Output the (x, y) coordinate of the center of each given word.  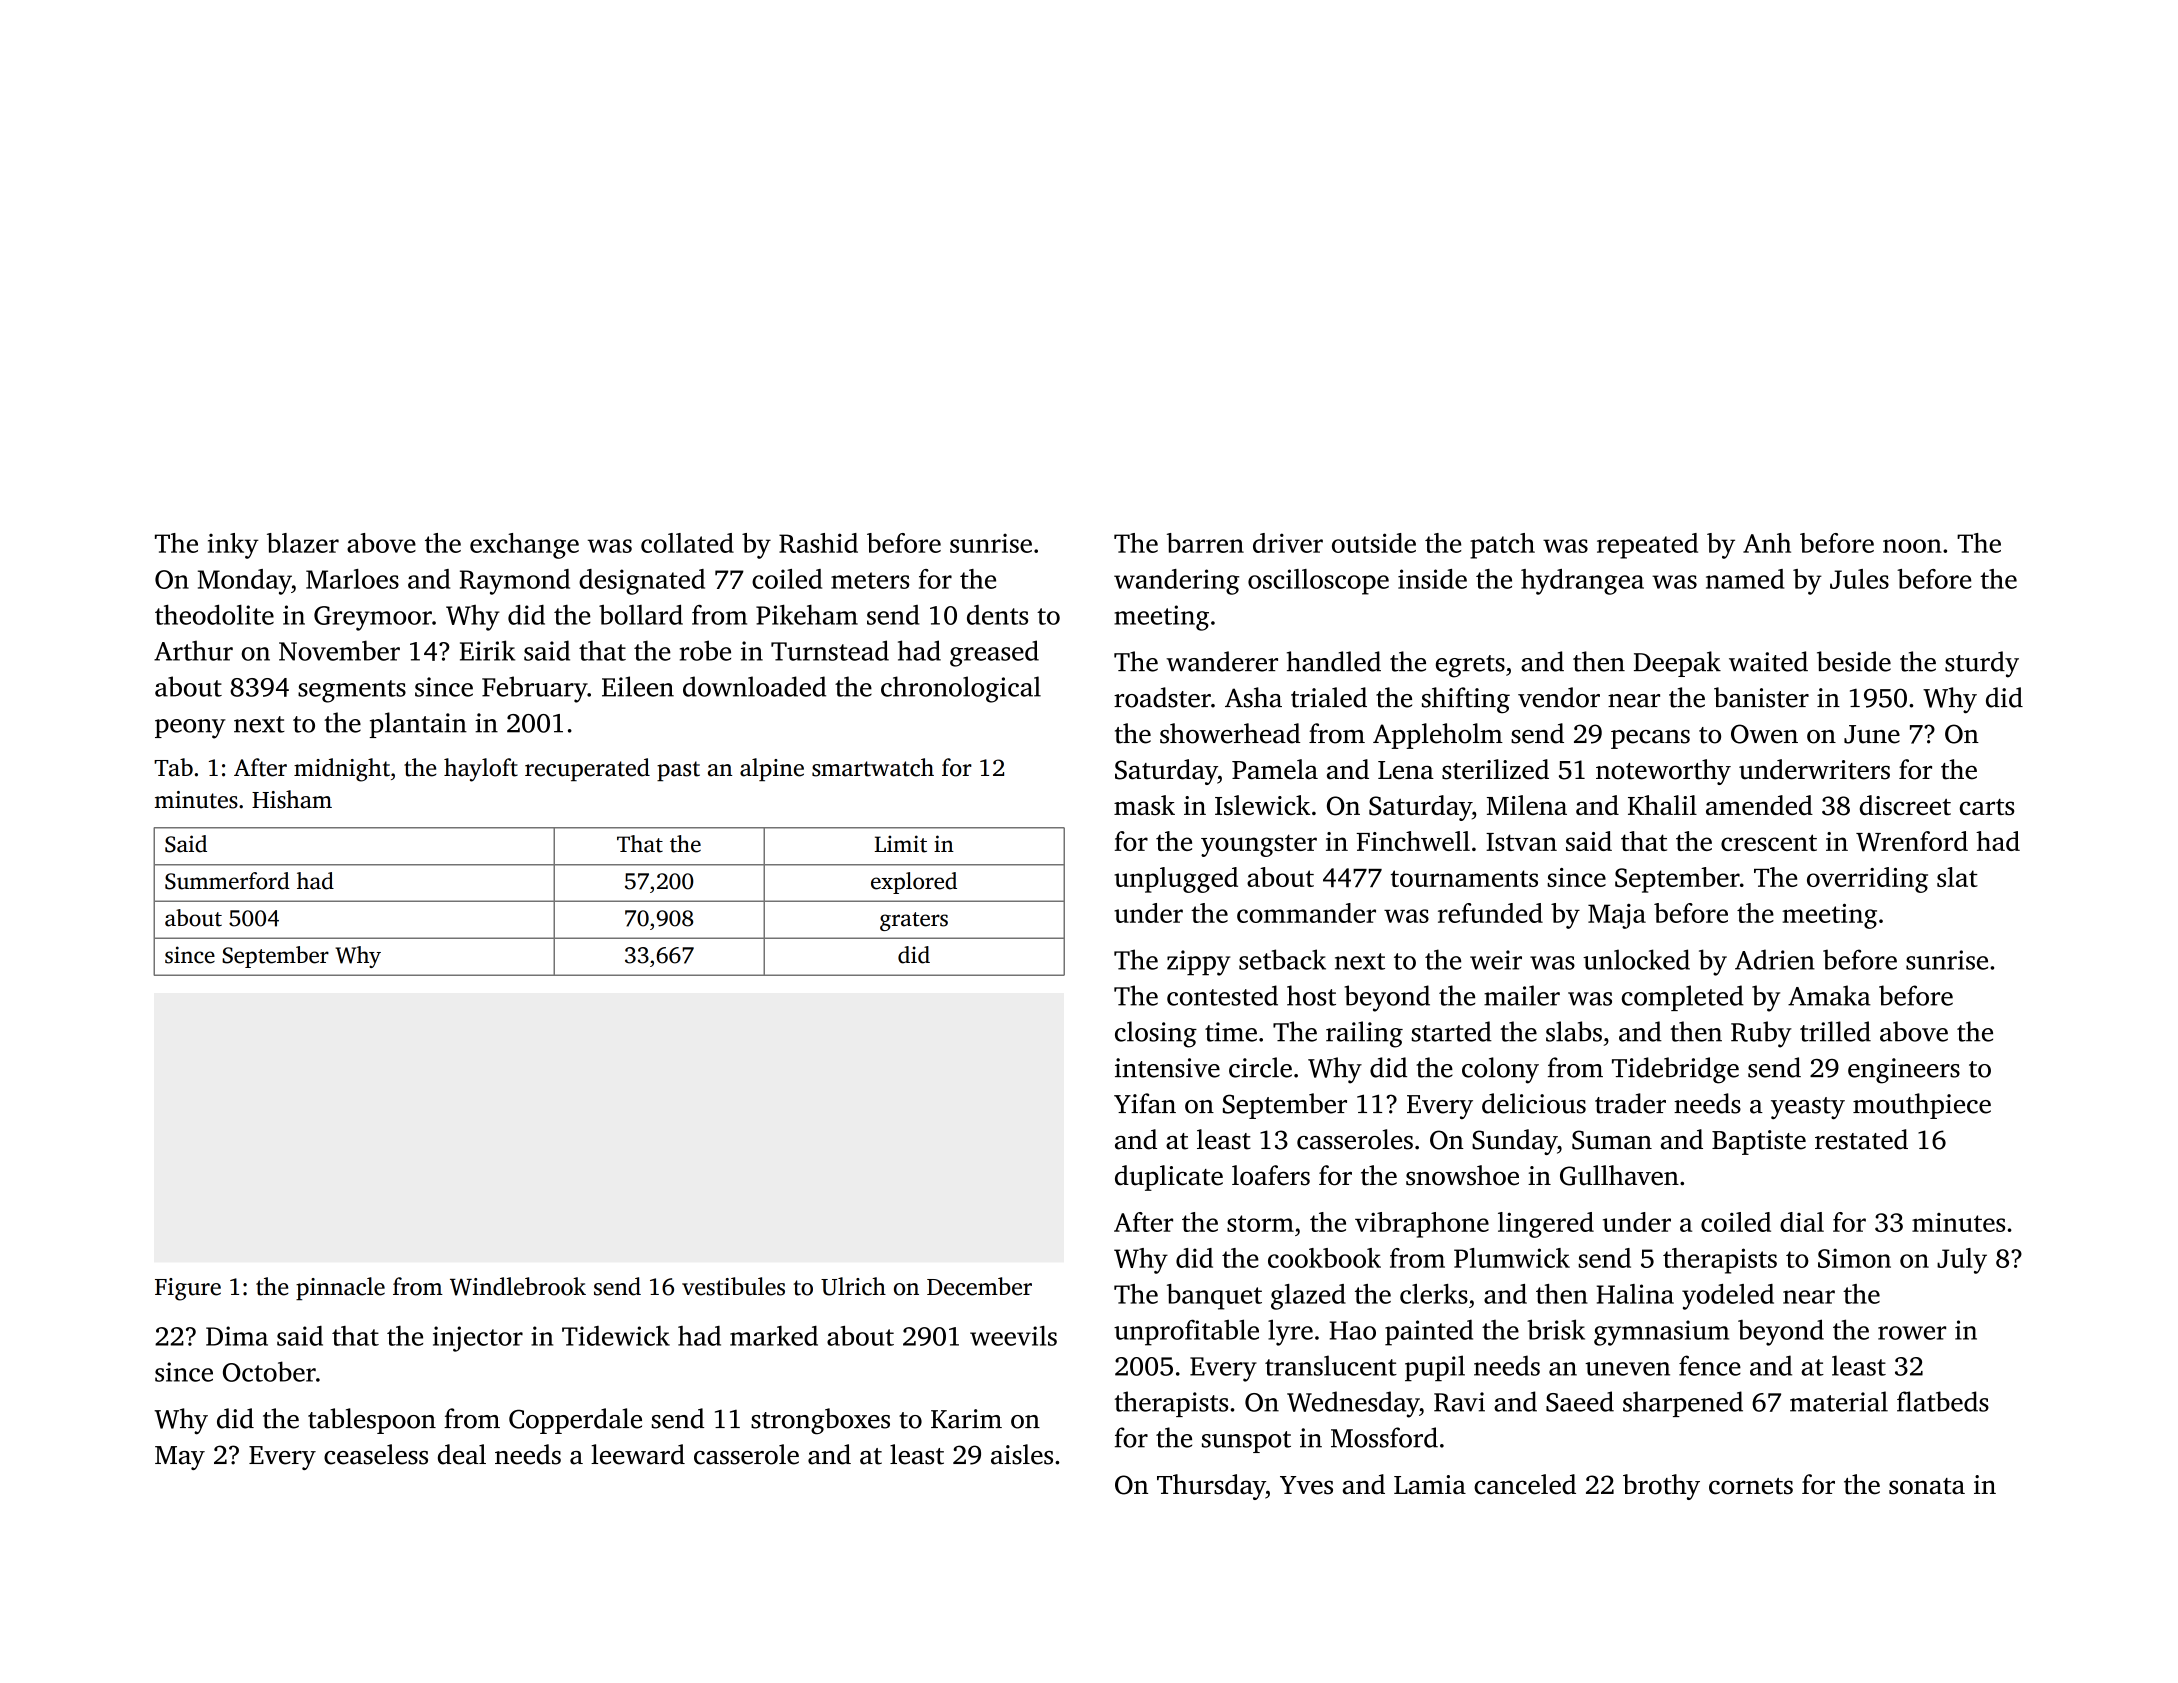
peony (190, 729)
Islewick (1262, 805)
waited (1768, 661)
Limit (901, 844)
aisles (1022, 1454)
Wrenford (1912, 841)
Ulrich (853, 1286)
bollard (641, 614)
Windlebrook (518, 1286)
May (180, 1458)
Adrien (1775, 959)
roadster (1162, 697)
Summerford (227, 881)
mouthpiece (1922, 1106)
